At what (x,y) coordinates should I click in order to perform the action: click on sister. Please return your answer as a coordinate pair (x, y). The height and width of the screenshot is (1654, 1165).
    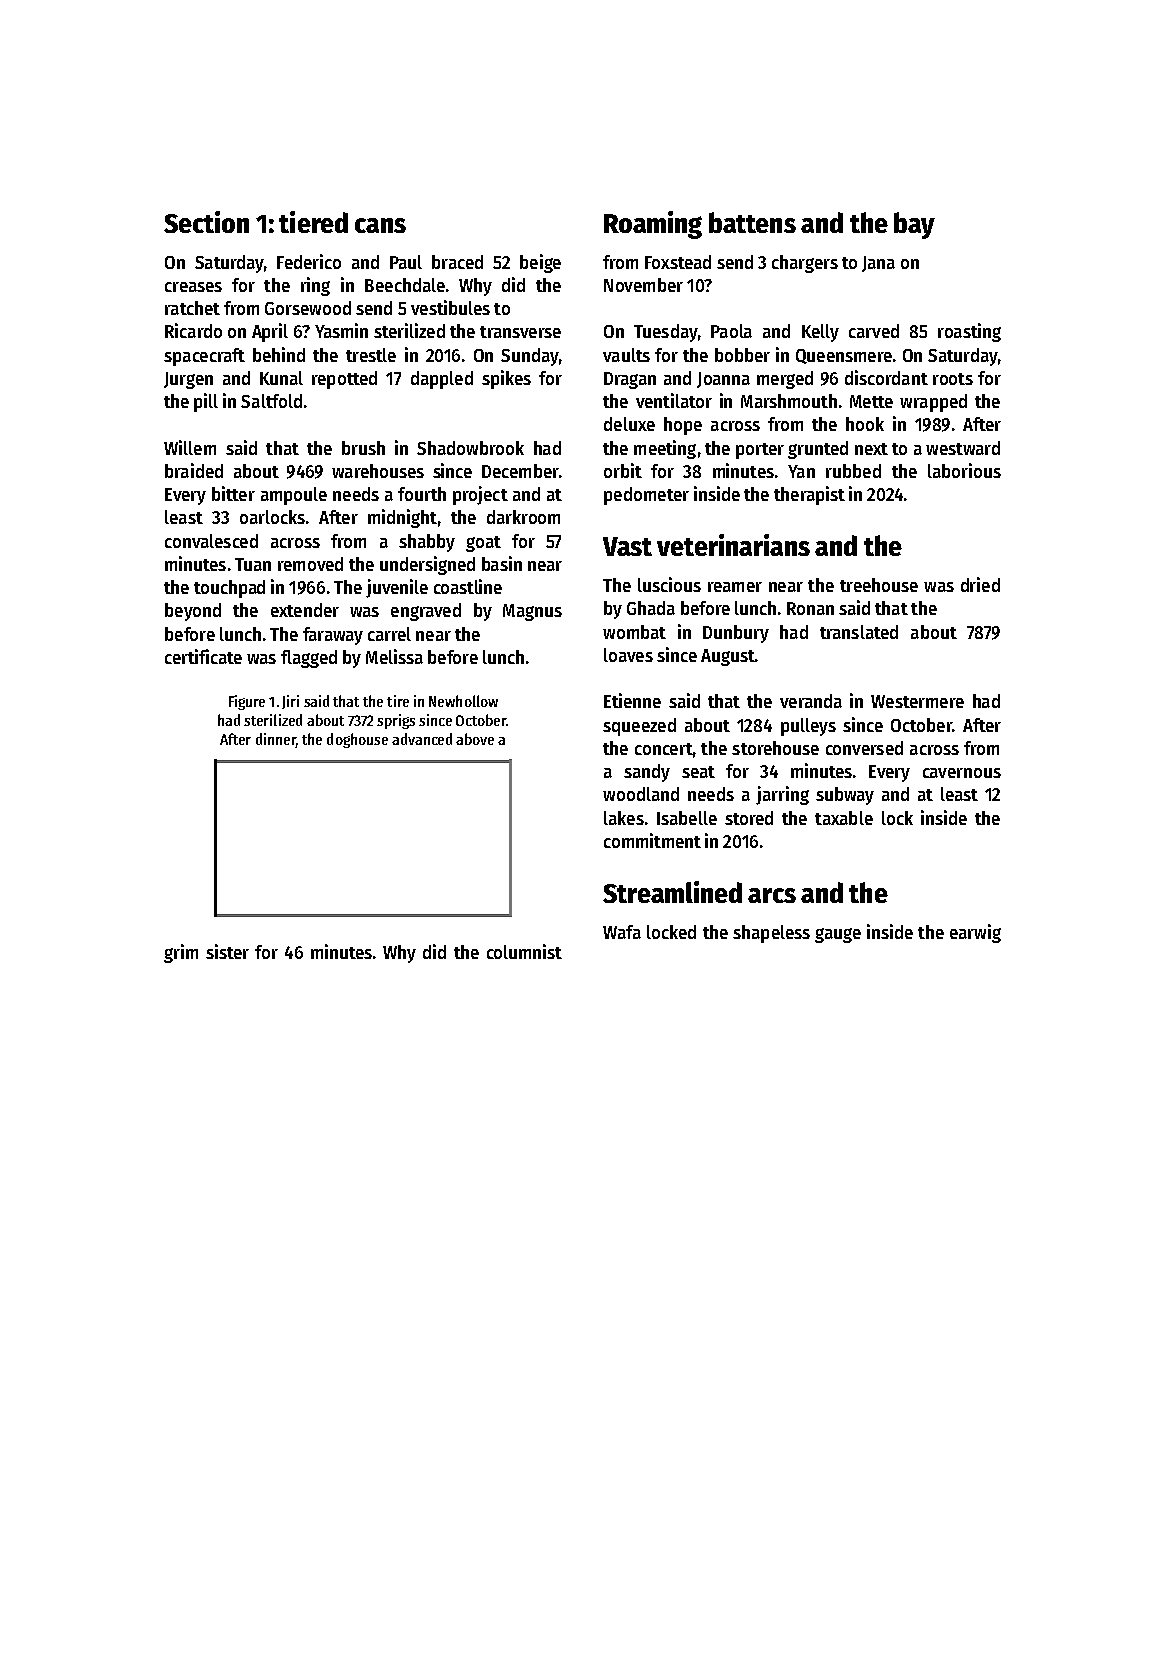
    Looking at the image, I should click on (227, 951).
